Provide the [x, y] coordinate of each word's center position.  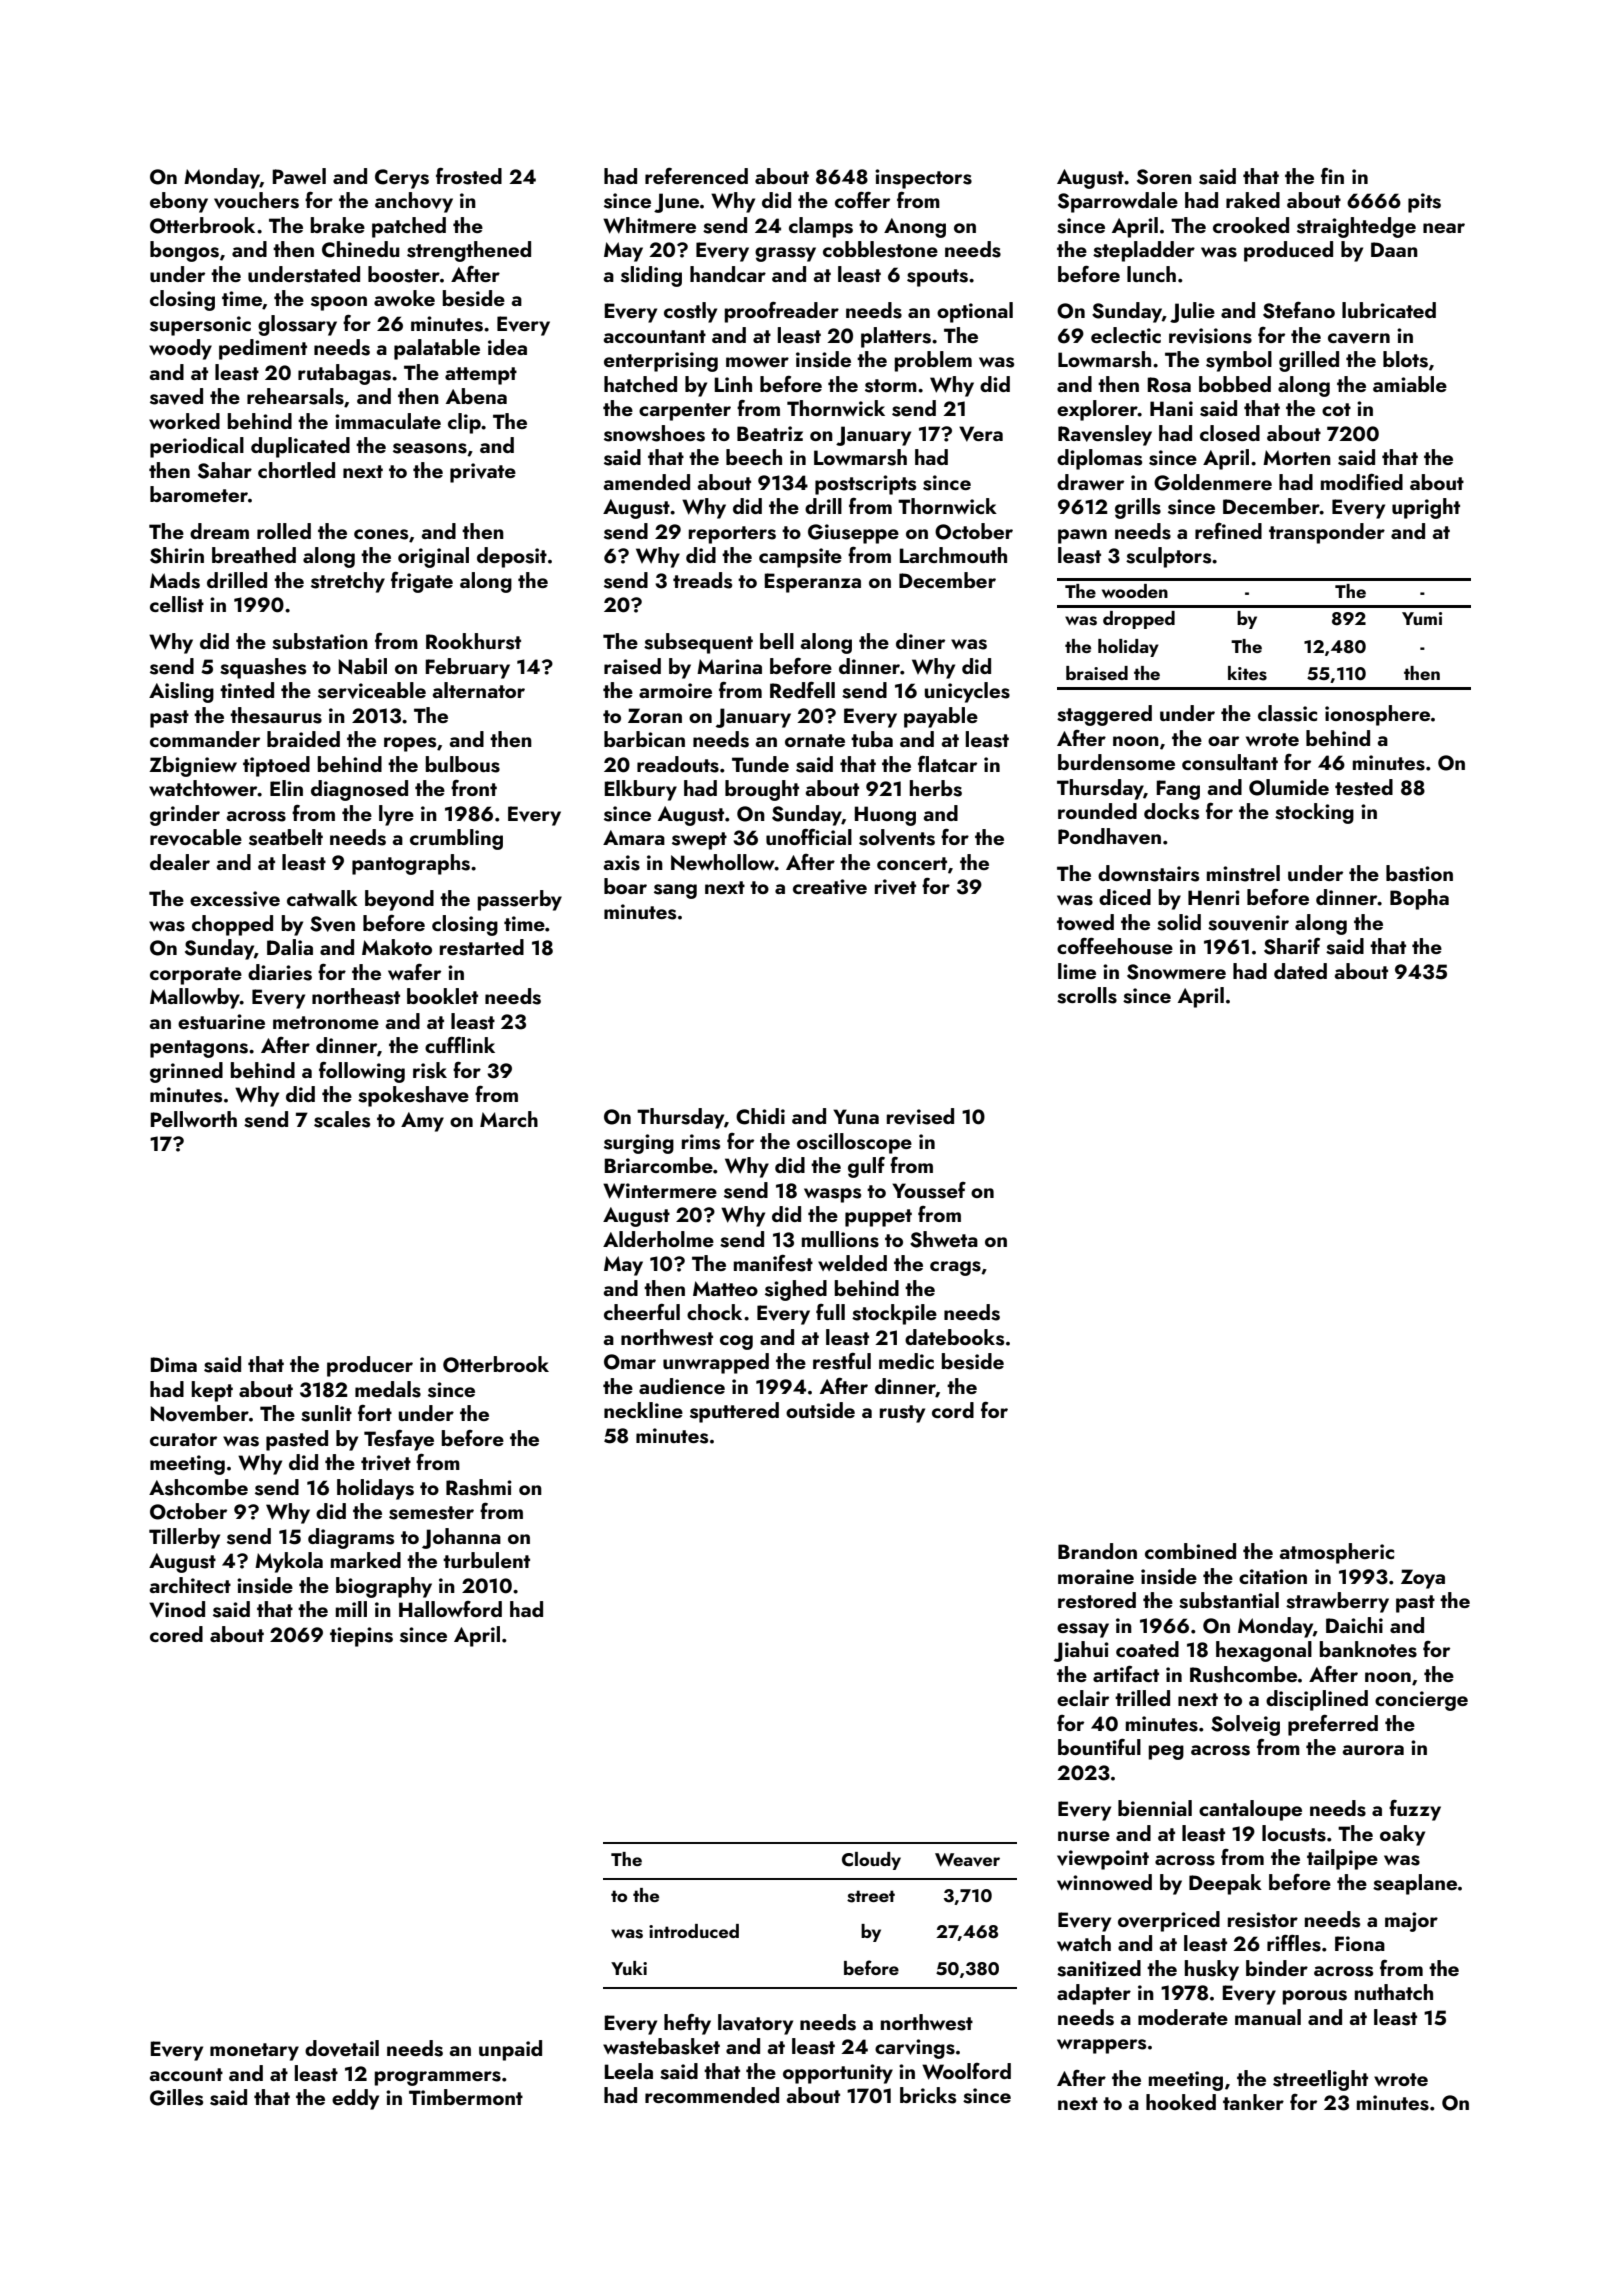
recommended [712, 2095]
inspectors [923, 179]
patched [409, 227]
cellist [177, 604]
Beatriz [770, 433]
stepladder [1144, 251]
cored [176, 1634]
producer [370, 1366]
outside [820, 1410]
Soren [1164, 177]
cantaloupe [1250, 1810]
